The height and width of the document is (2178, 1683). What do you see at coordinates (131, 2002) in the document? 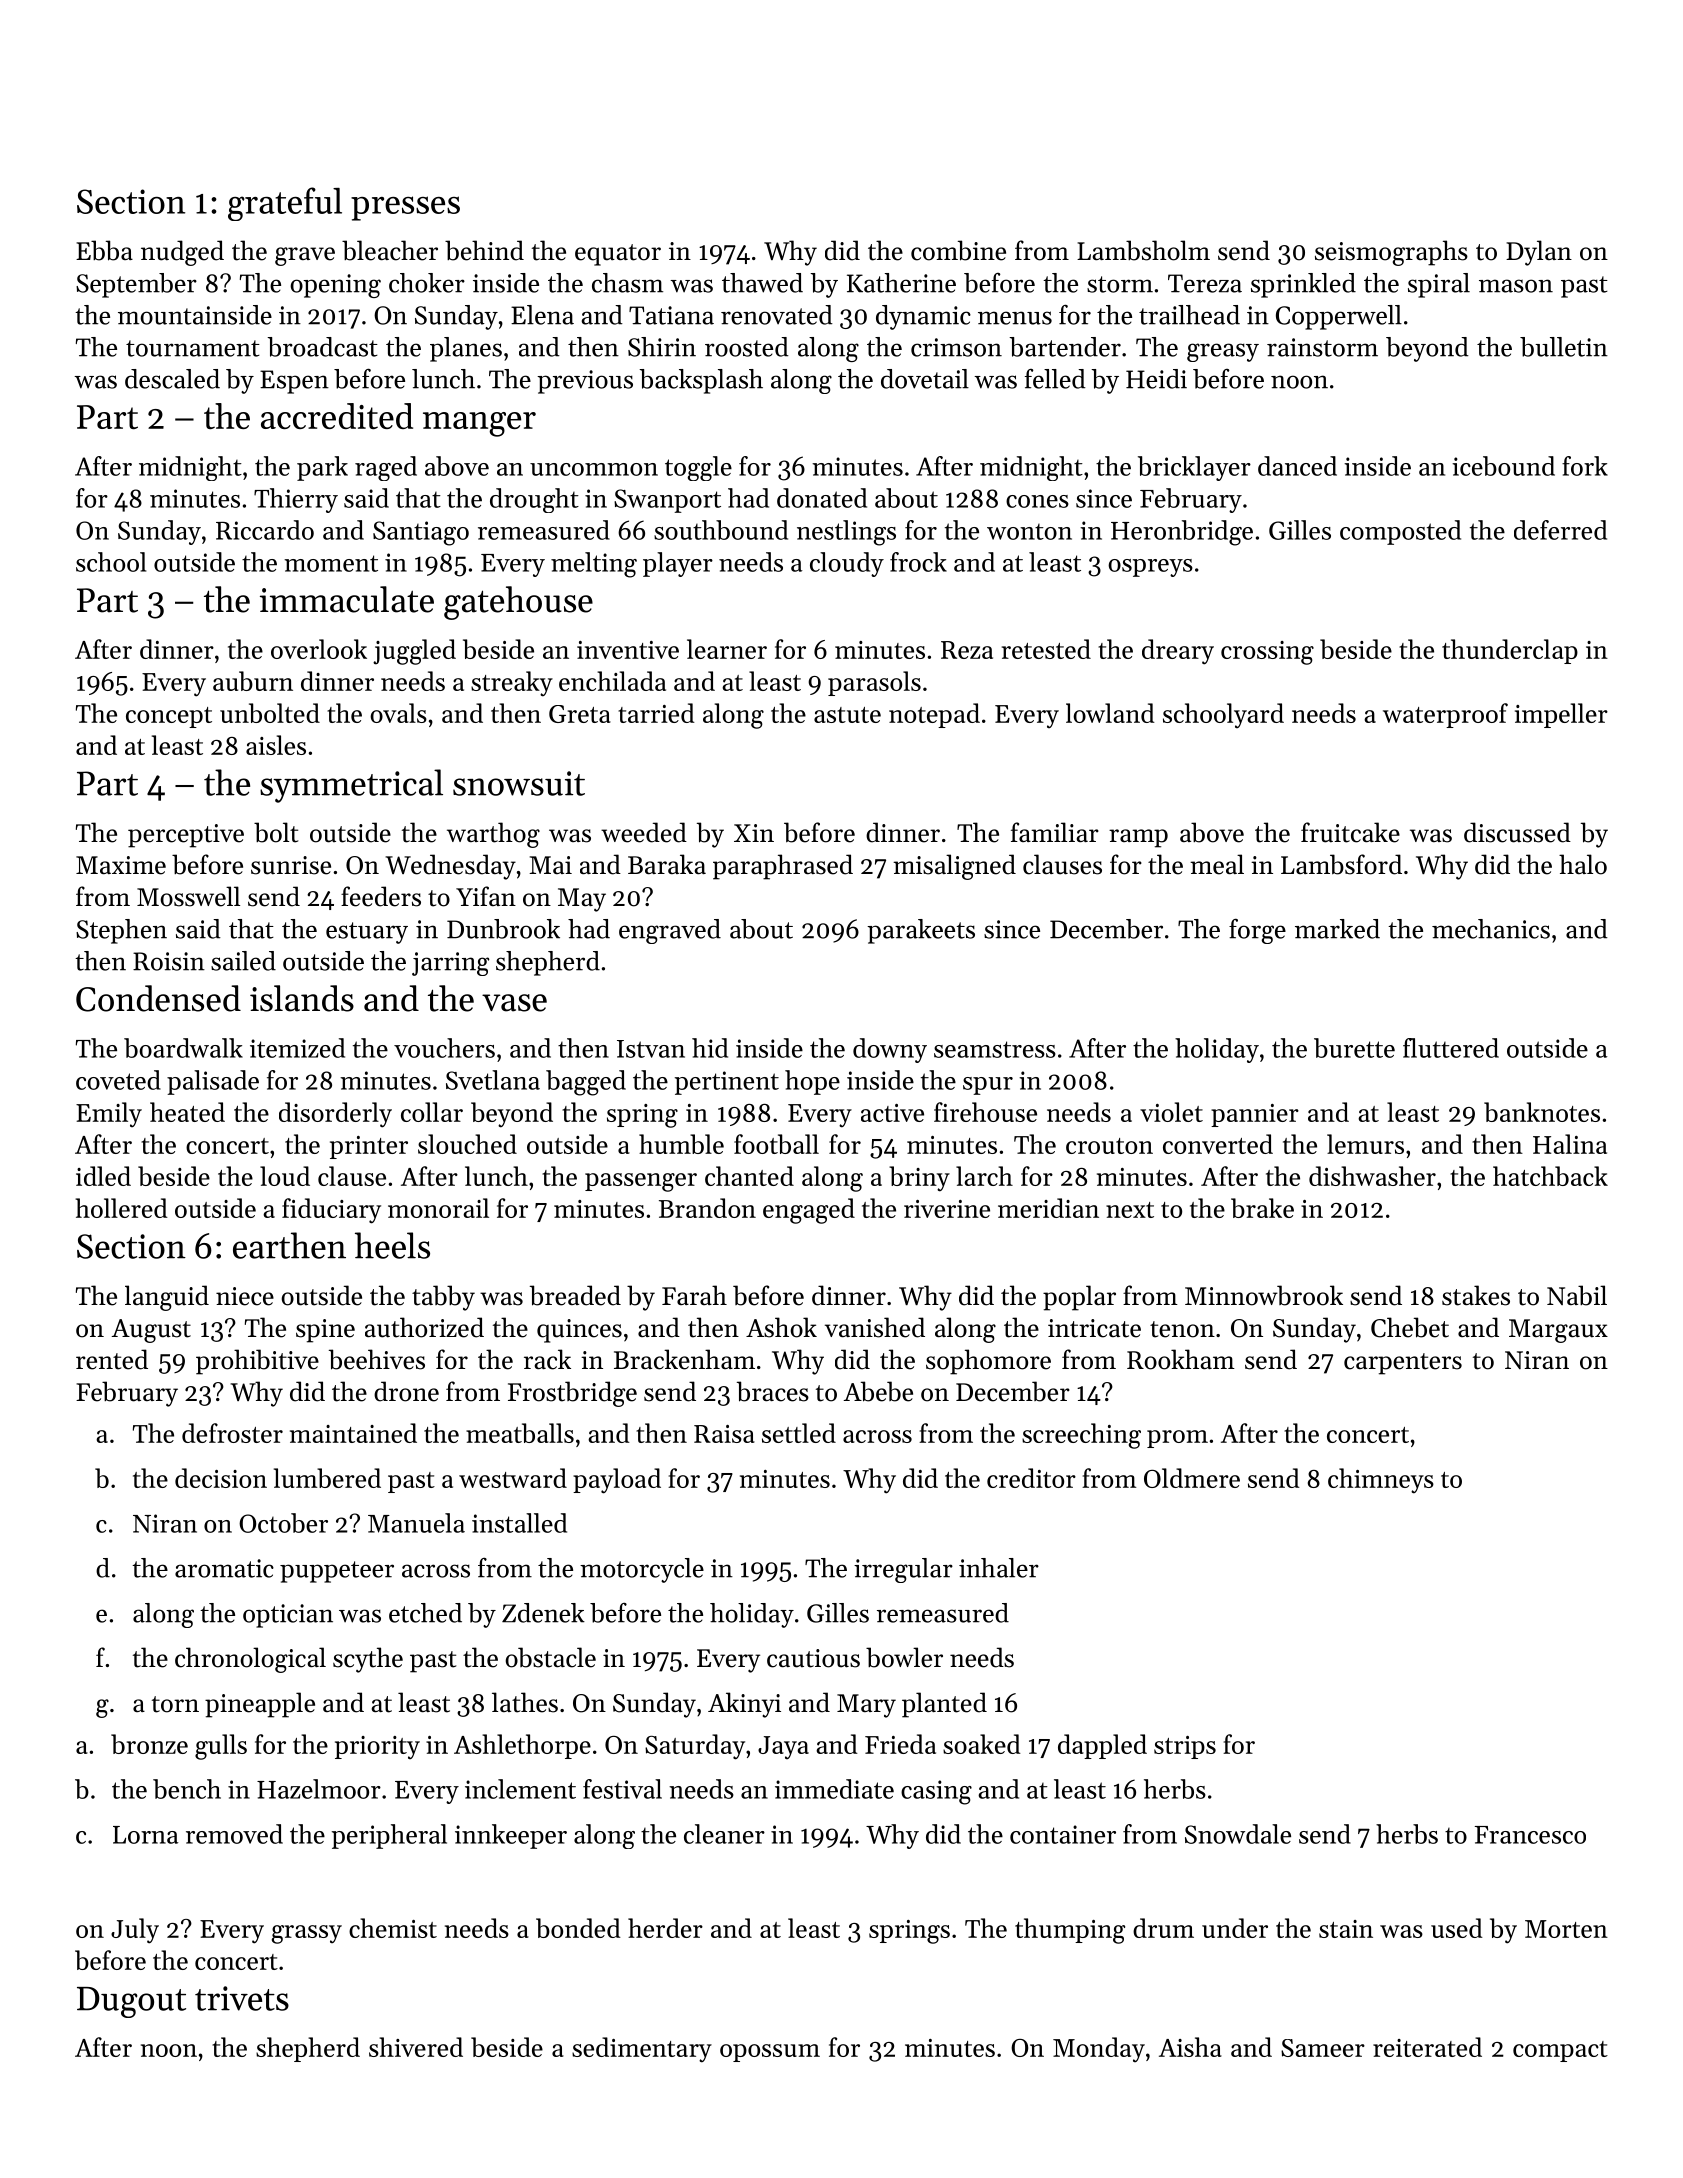
I see `Dugout` at bounding box center [131, 2002].
